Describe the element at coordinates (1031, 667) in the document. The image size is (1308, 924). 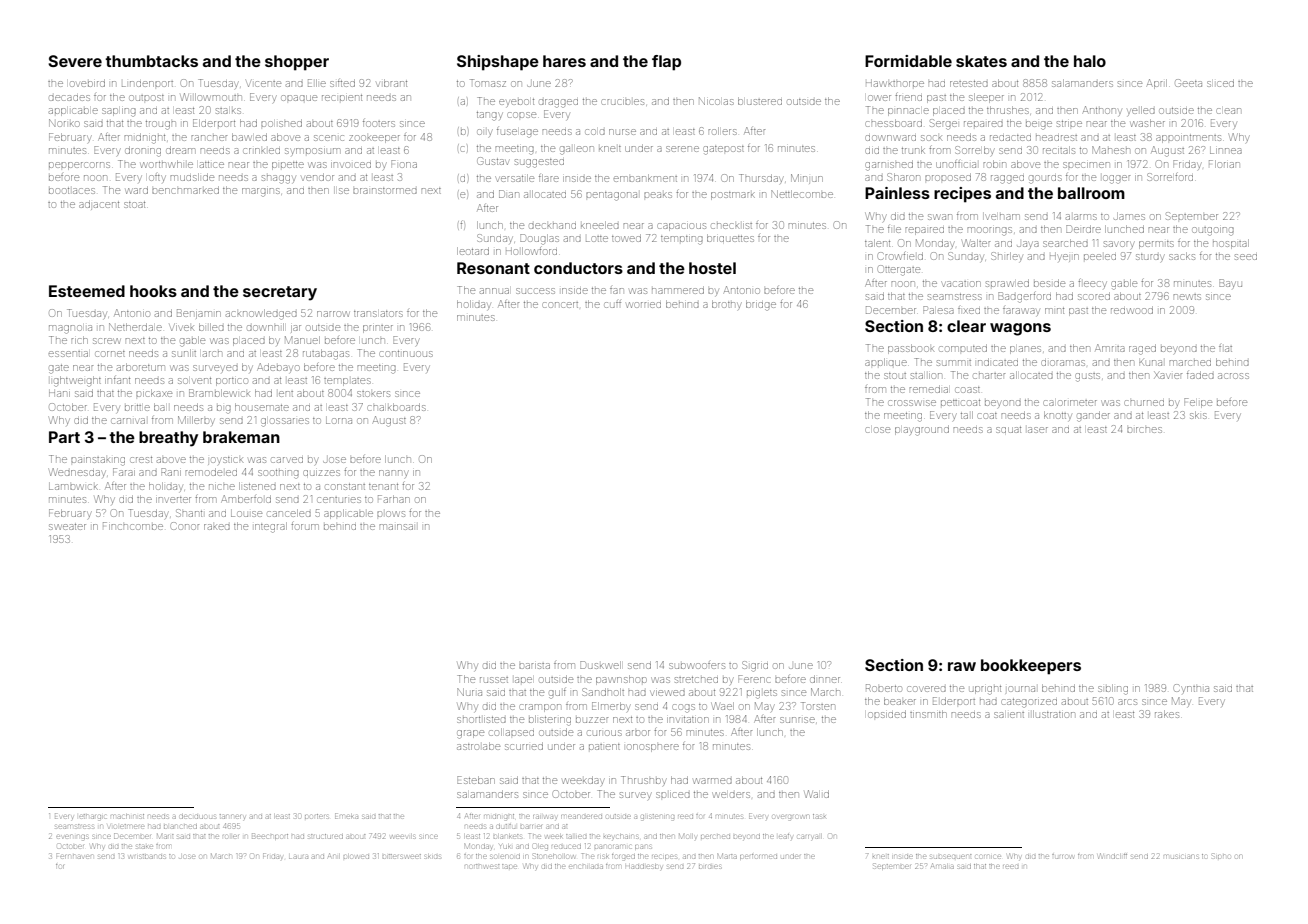
I see `bookkeepers` at that location.
